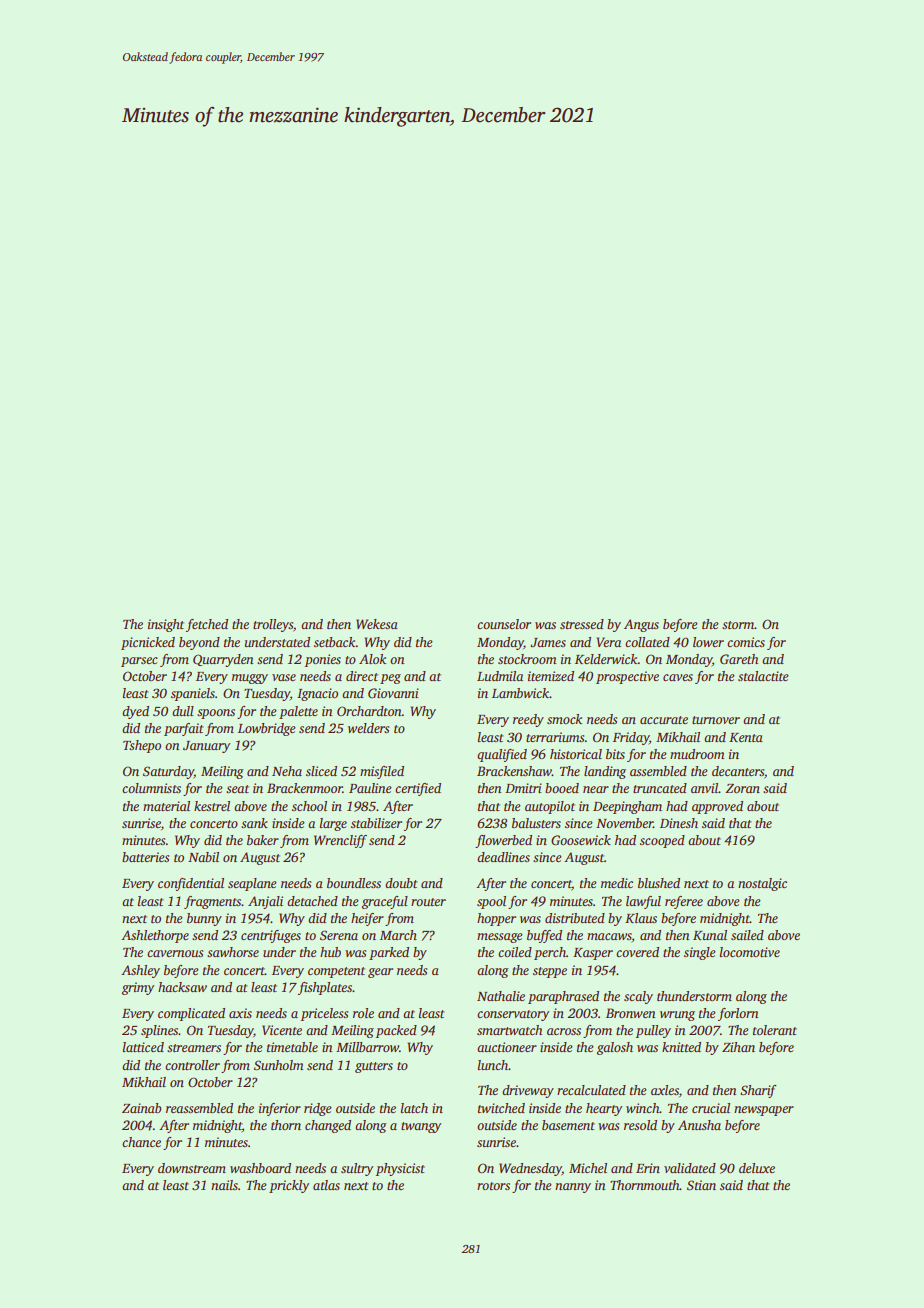 The image size is (924, 1308). What do you see at coordinates (550, 807) in the document?
I see `autopilot` at bounding box center [550, 807].
